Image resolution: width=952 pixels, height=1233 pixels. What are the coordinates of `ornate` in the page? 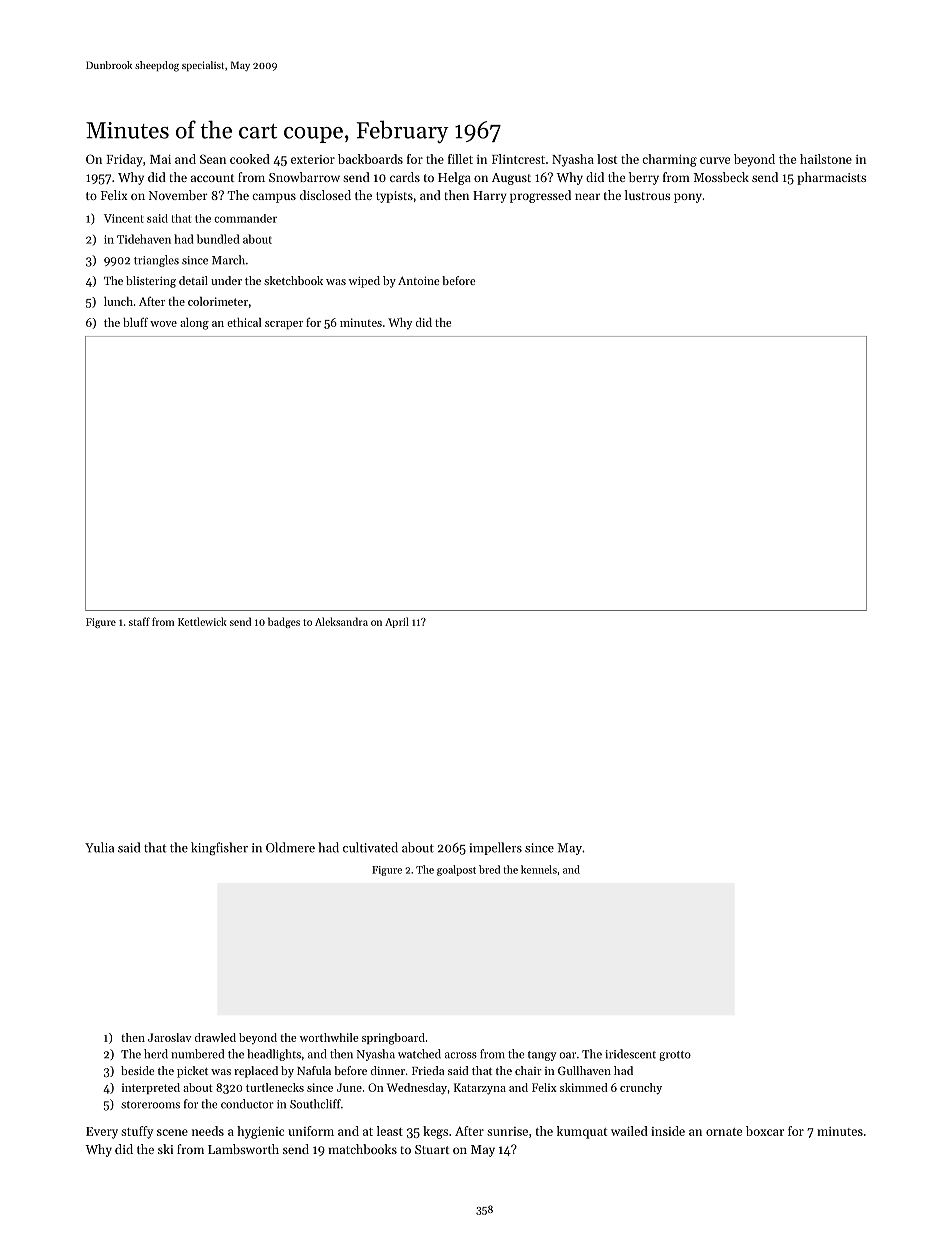 It's located at (724, 1132).
